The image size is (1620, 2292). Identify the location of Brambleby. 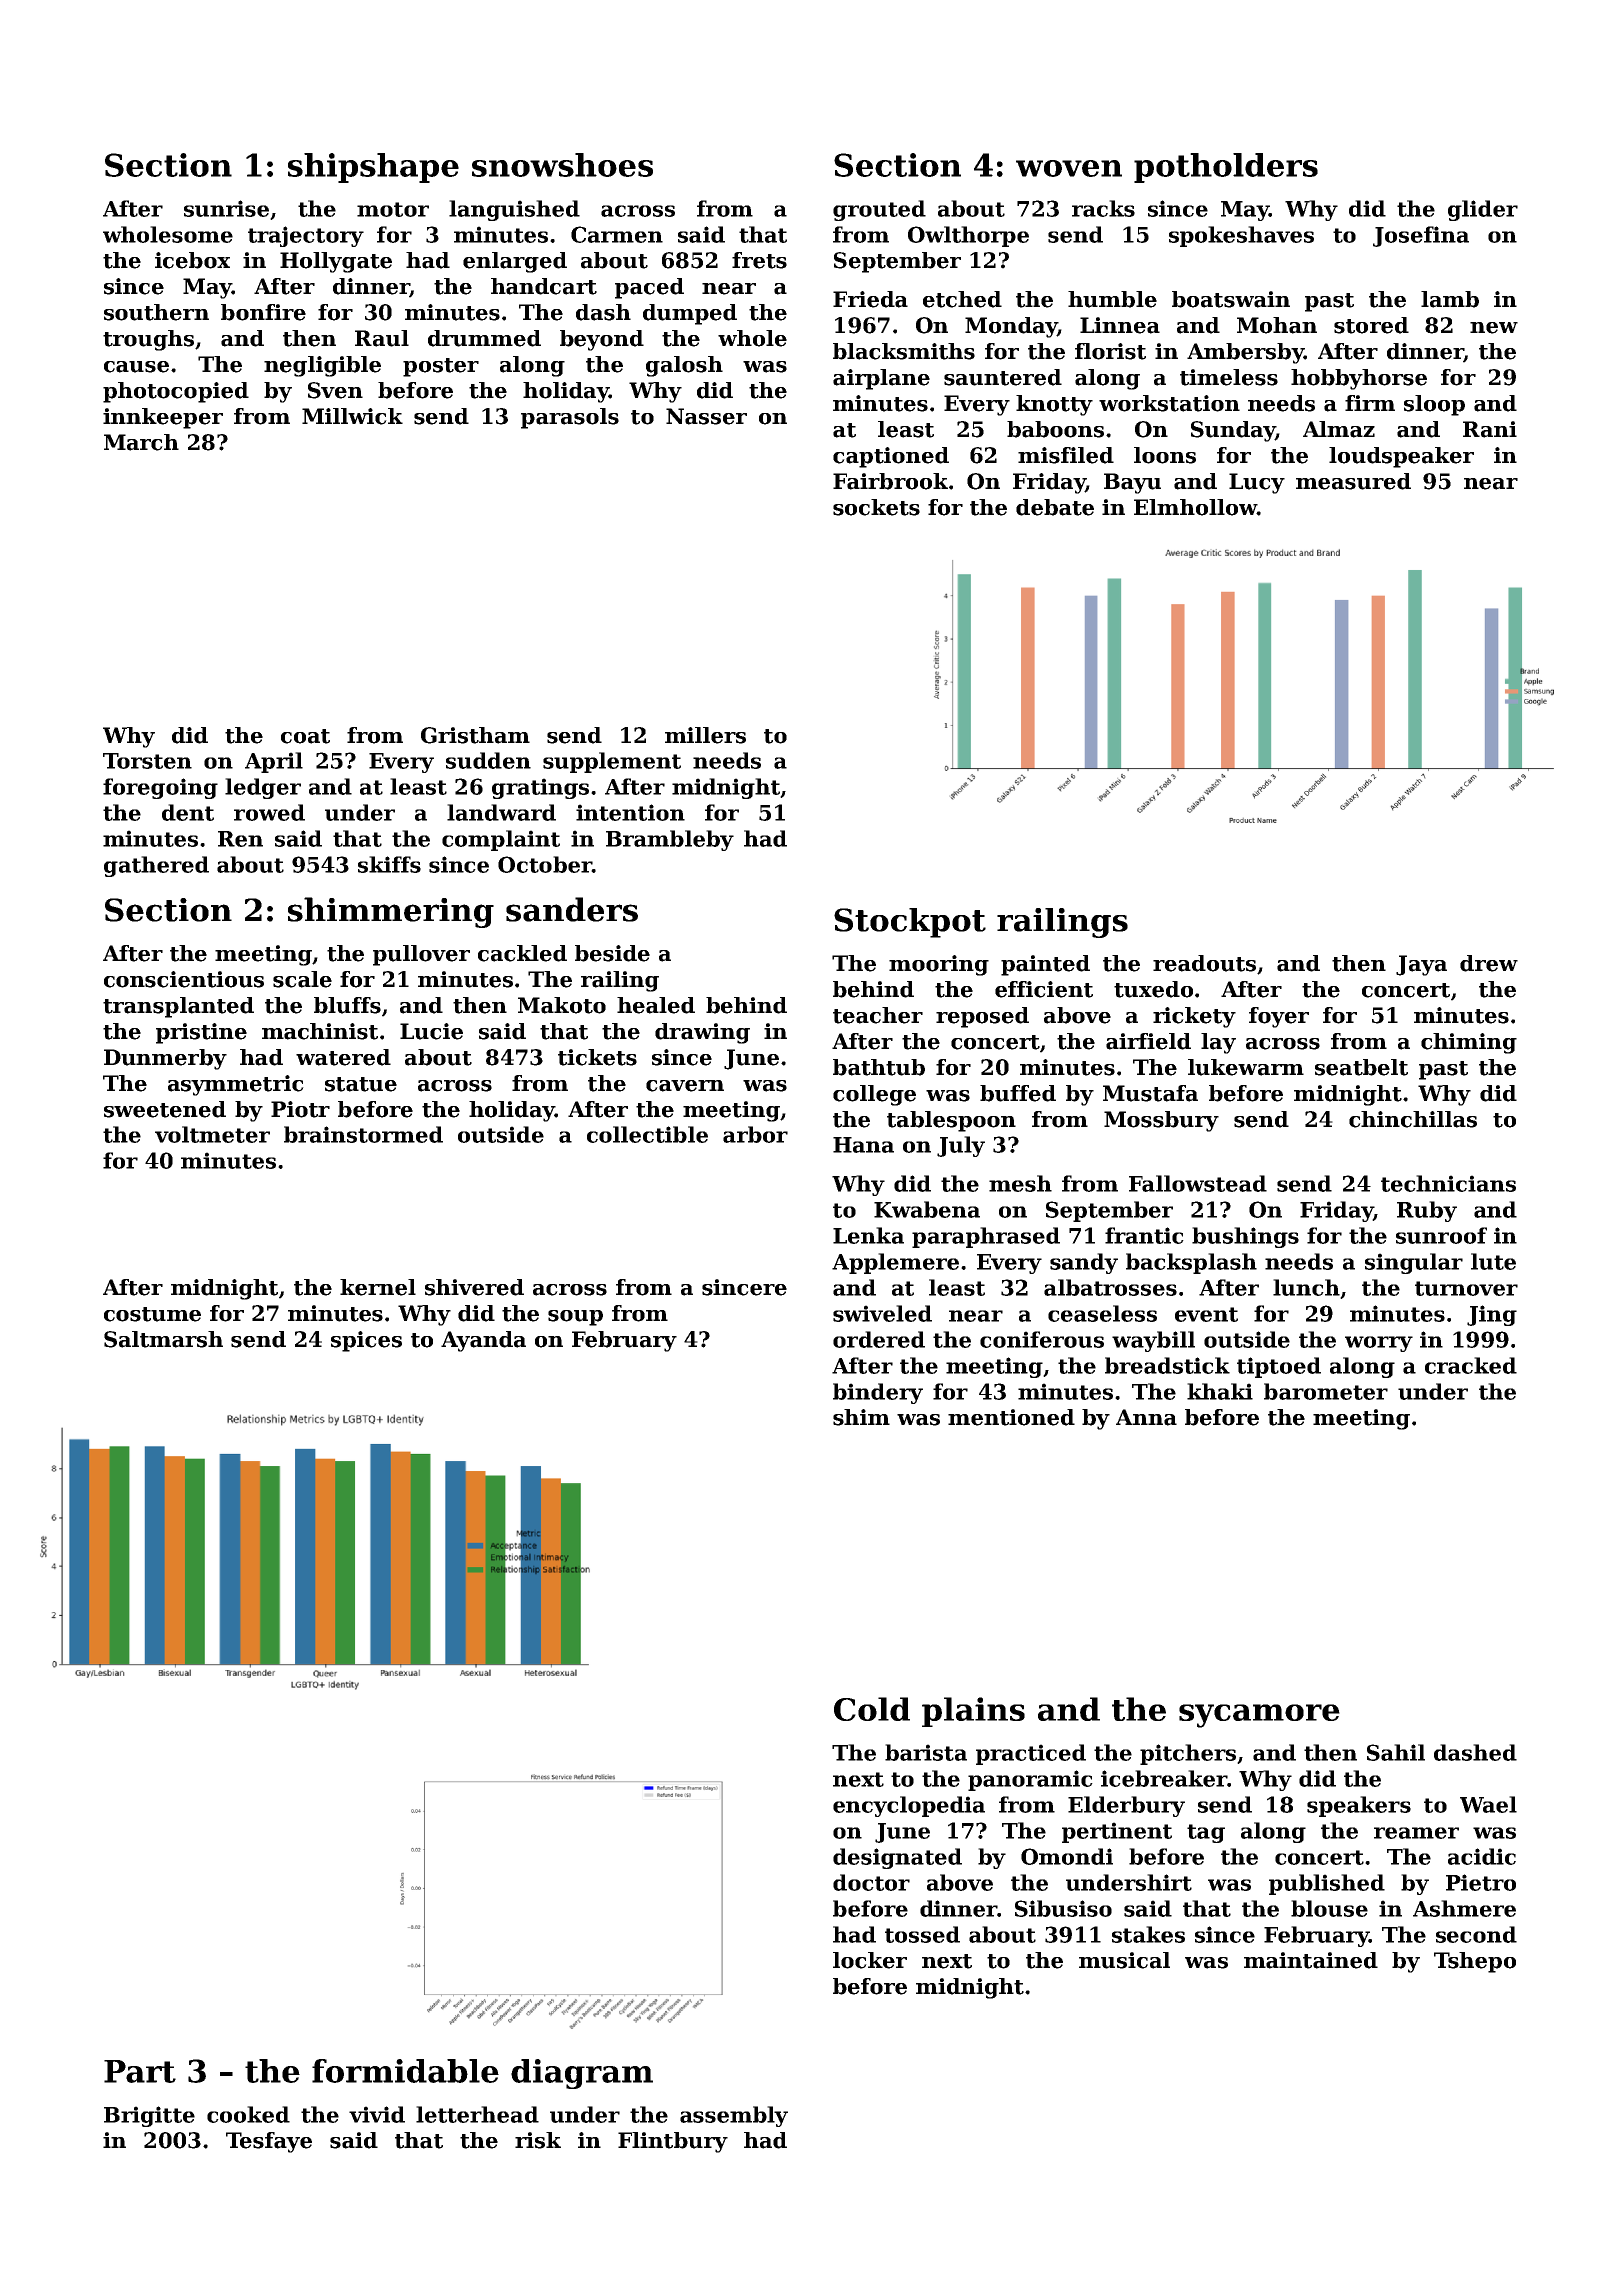
(670, 840).
